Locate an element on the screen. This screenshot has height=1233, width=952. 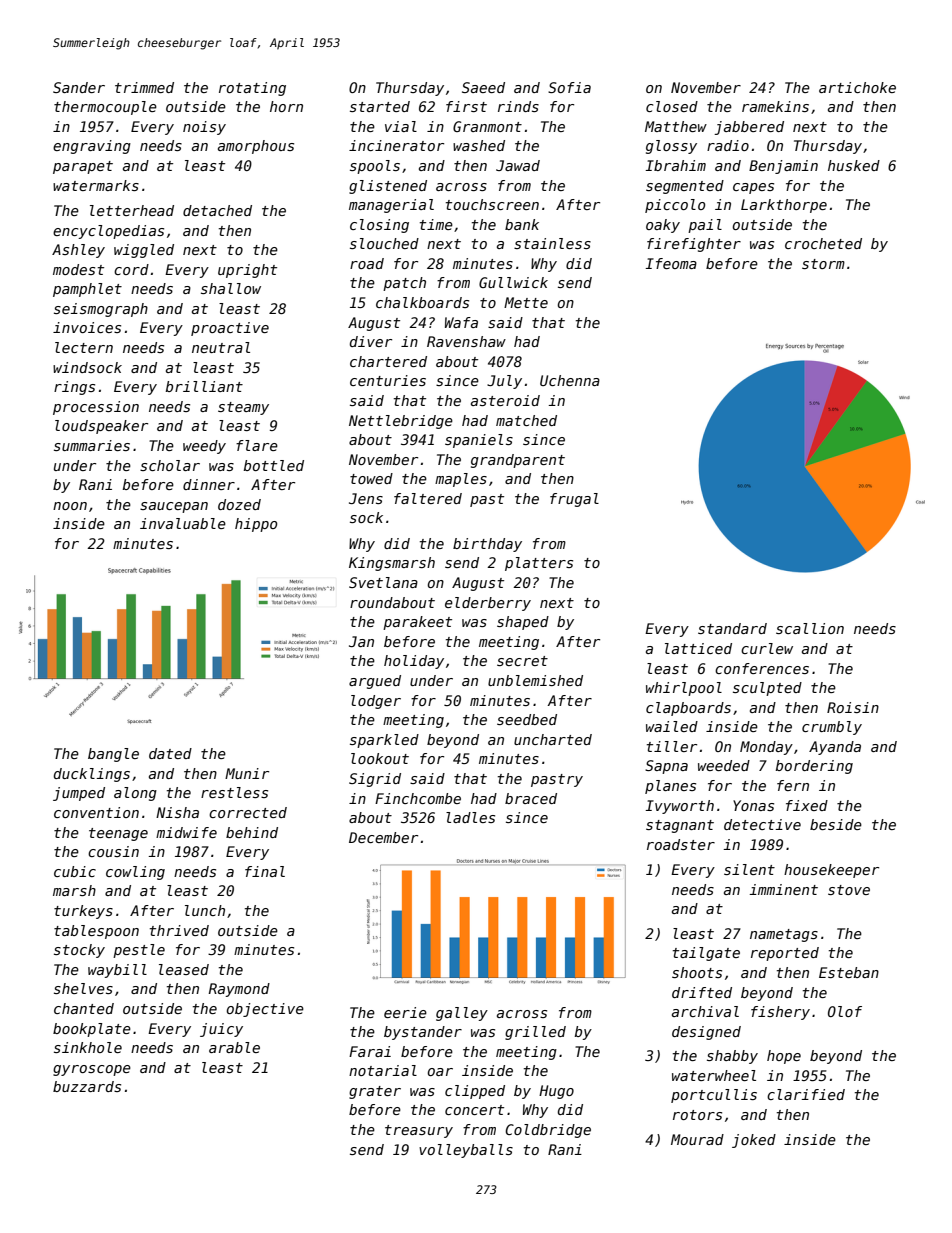
frugal is located at coordinates (574, 500).
